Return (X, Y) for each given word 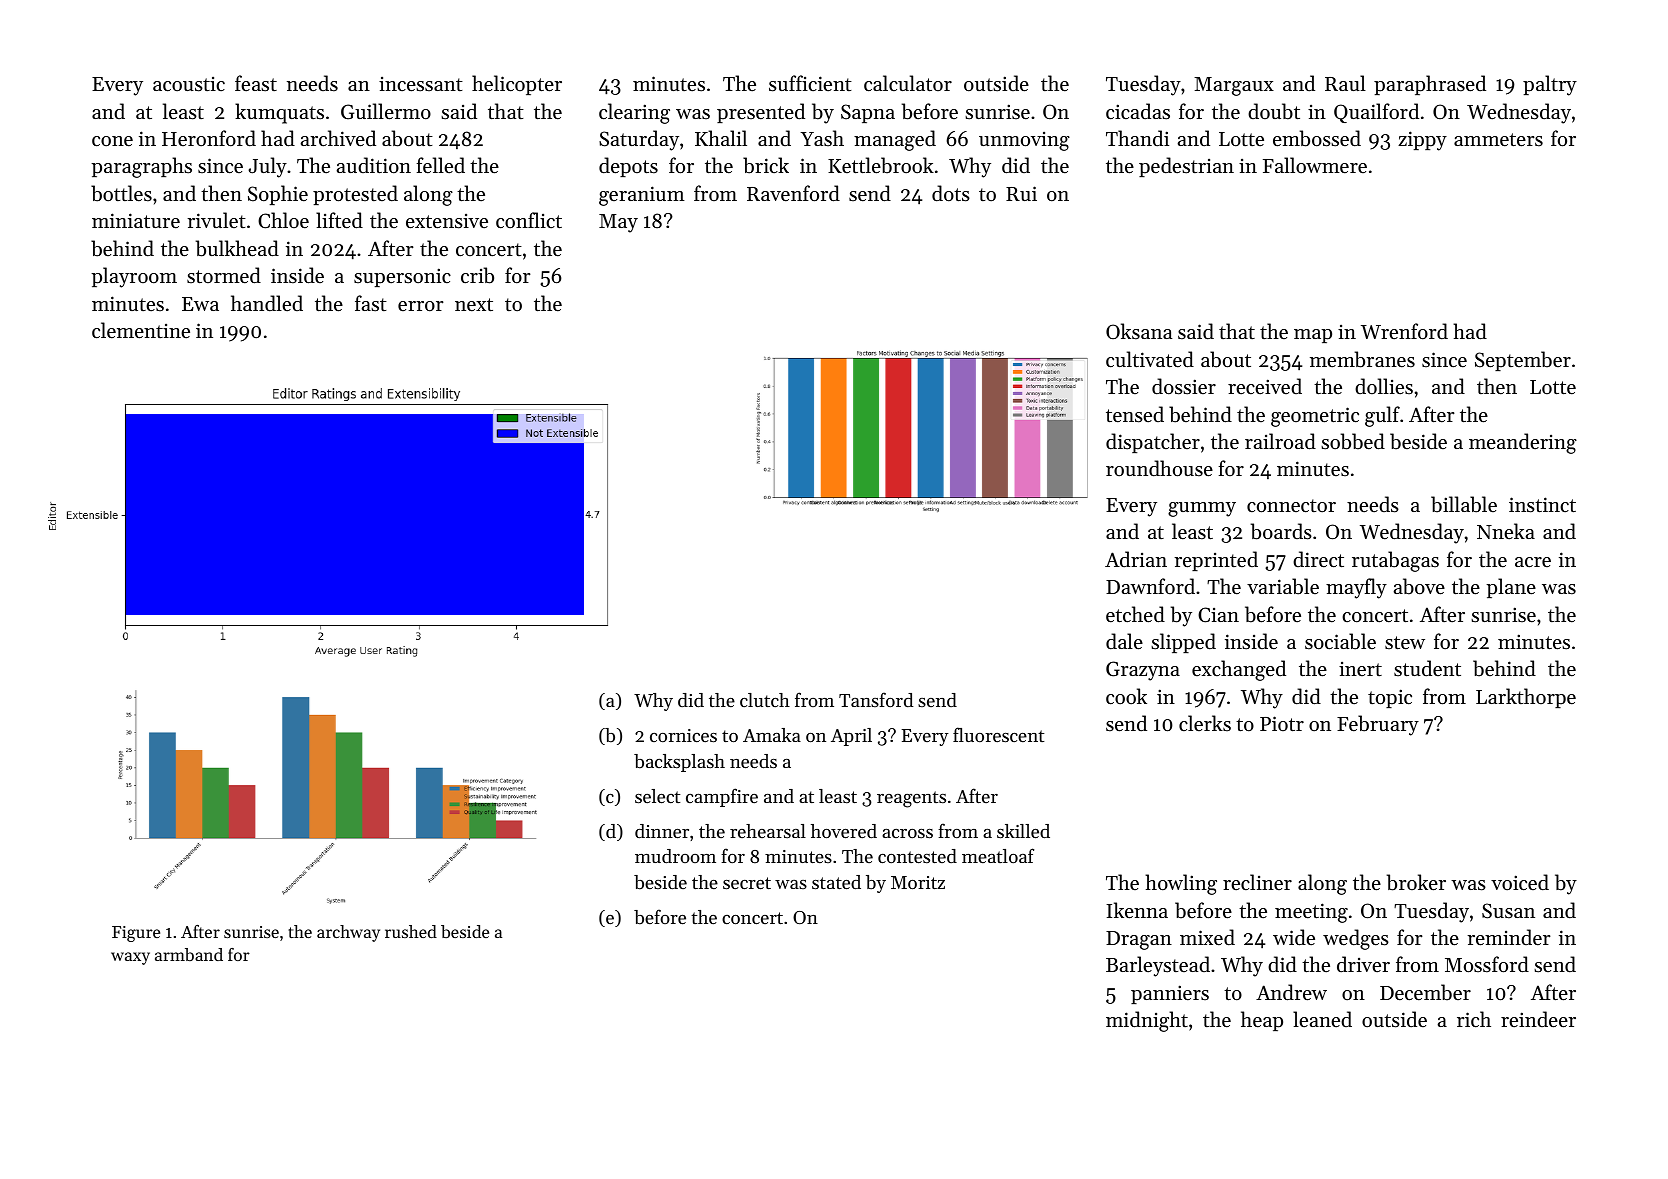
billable (1464, 504)
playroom (134, 277)
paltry (1550, 85)
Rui (1021, 193)
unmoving (1024, 141)
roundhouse (1159, 468)
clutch (765, 700)
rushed (411, 931)
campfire (722, 797)
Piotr (1282, 724)
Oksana (1139, 331)
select (657, 796)
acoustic (189, 84)
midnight (1147, 1021)
